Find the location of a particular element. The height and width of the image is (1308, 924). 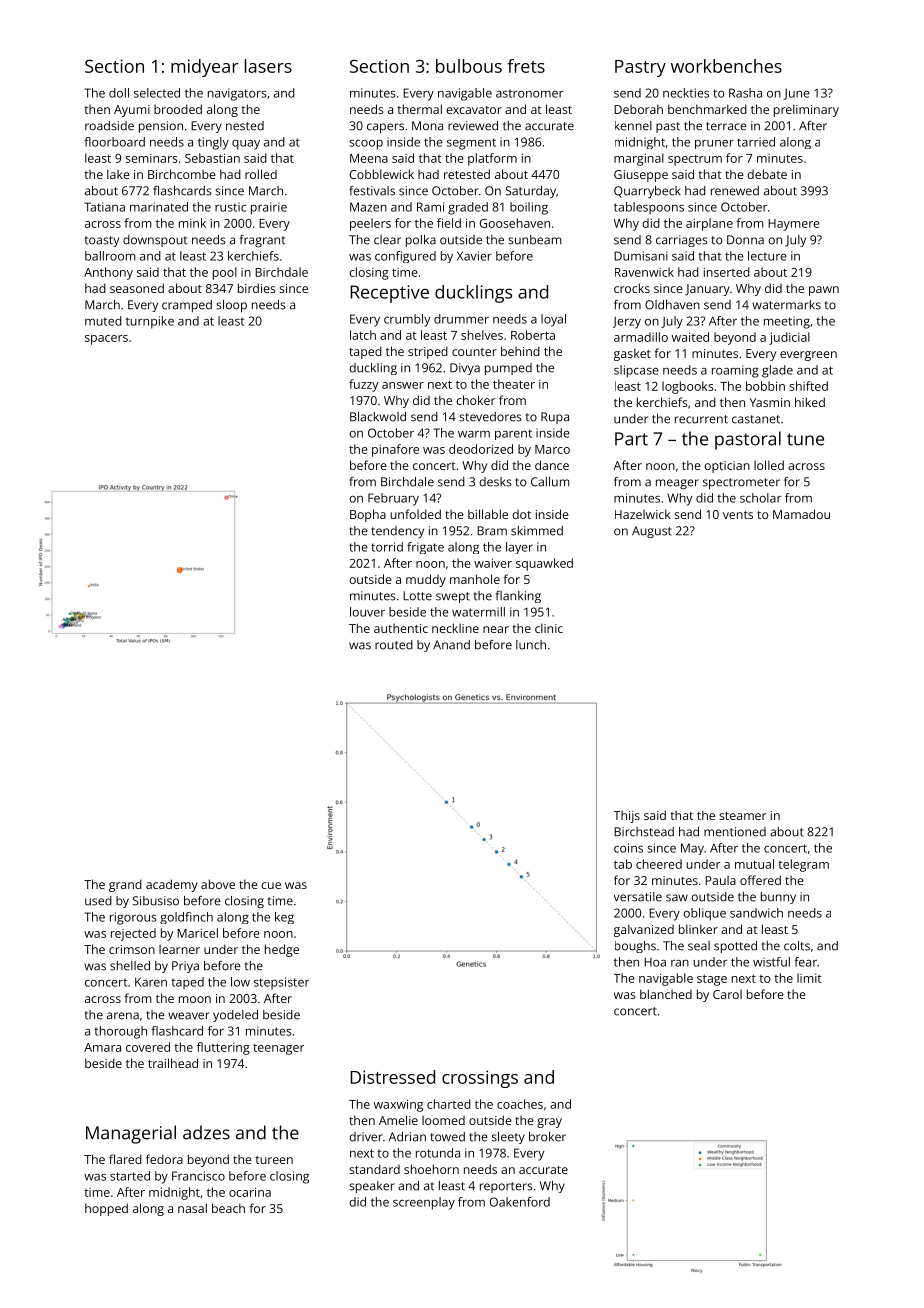

Xavier is located at coordinates (474, 256).
